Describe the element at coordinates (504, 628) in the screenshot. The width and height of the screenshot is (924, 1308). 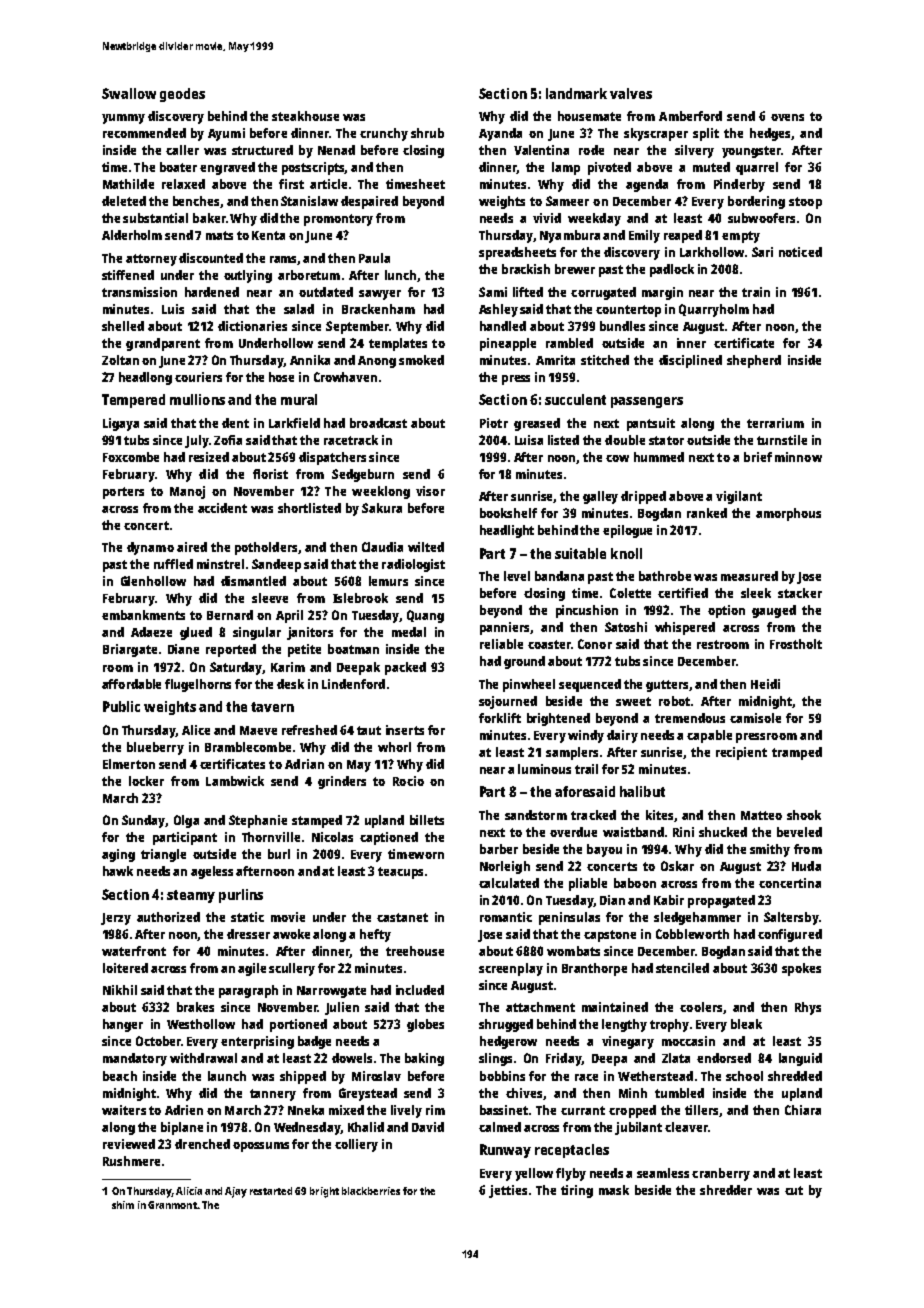
I see `panniers` at that location.
